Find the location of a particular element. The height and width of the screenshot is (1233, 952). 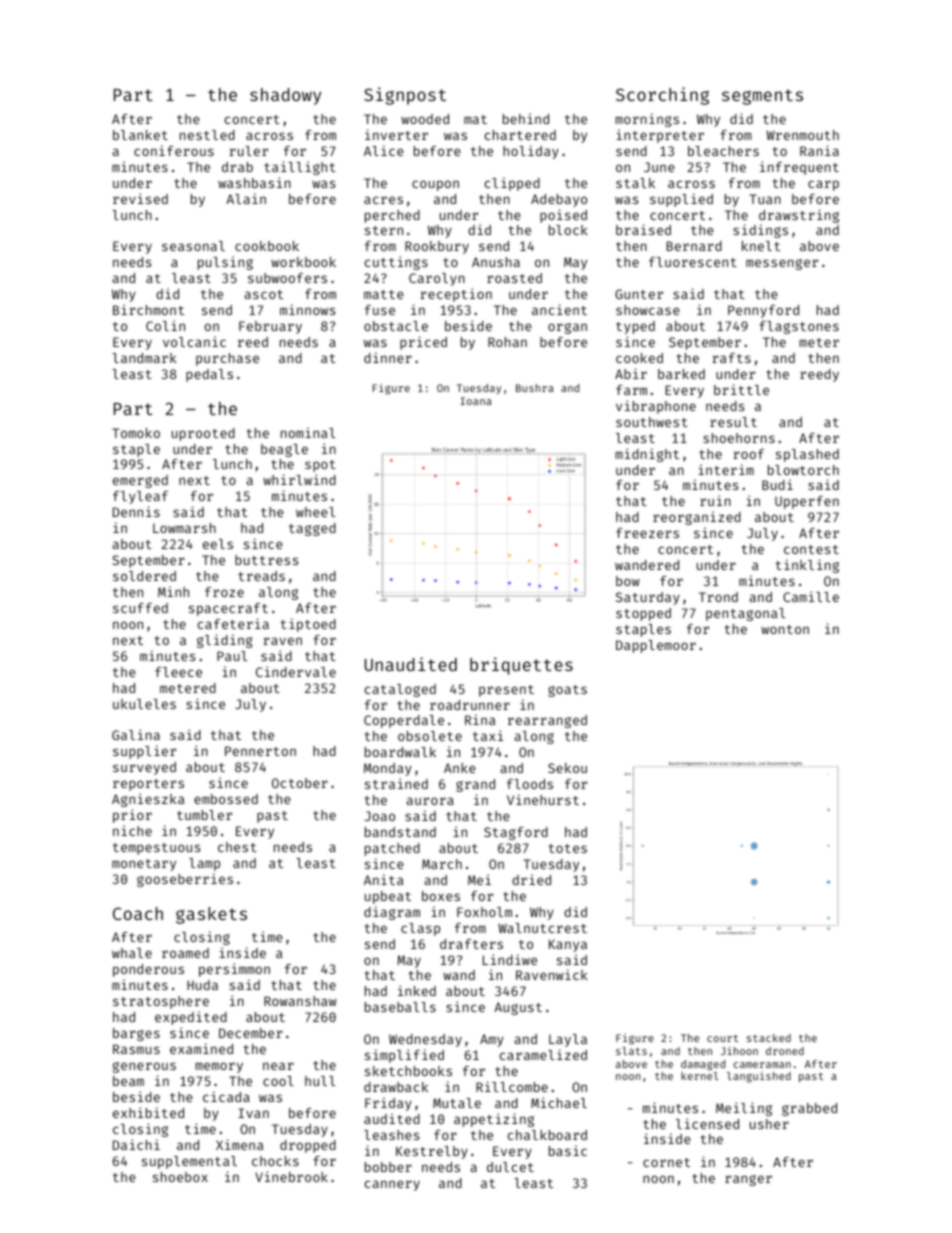

shadowy is located at coordinates (285, 96).
